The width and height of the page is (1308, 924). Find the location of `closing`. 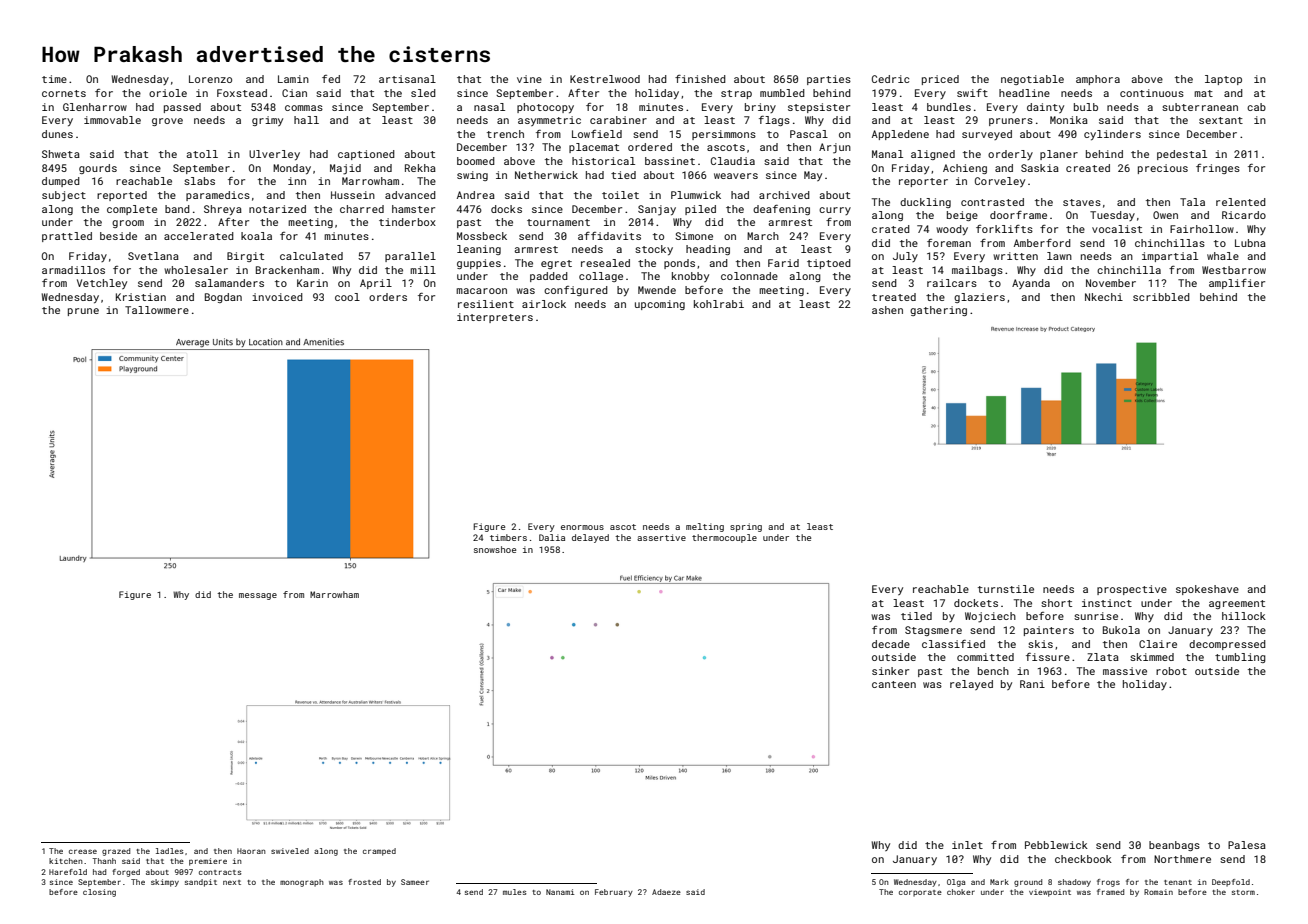

closing is located at coordinates (99, 893).
